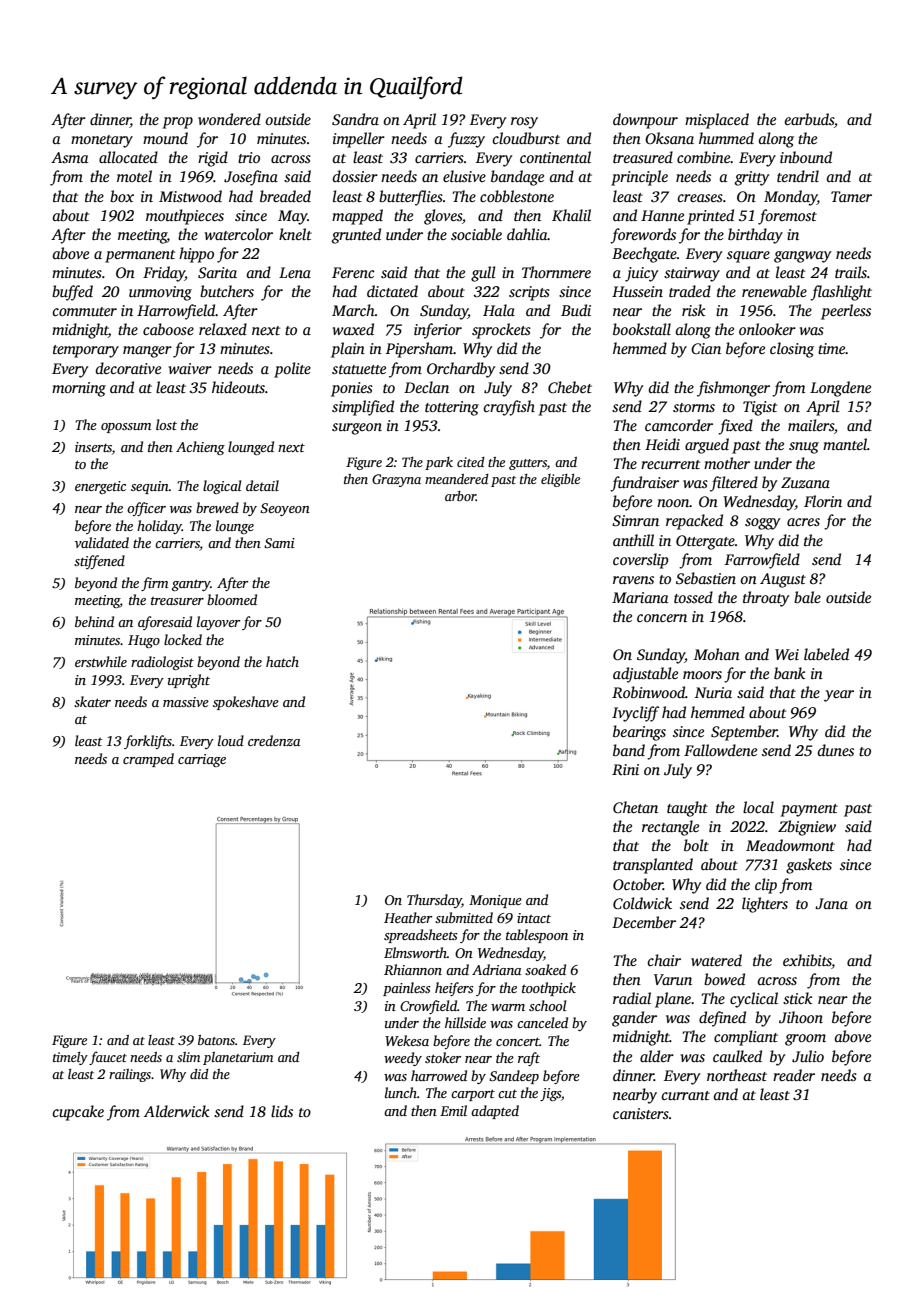 The width and height of the screenshot is (924, 1308). I want to click on butchers, so click(227, 291).
